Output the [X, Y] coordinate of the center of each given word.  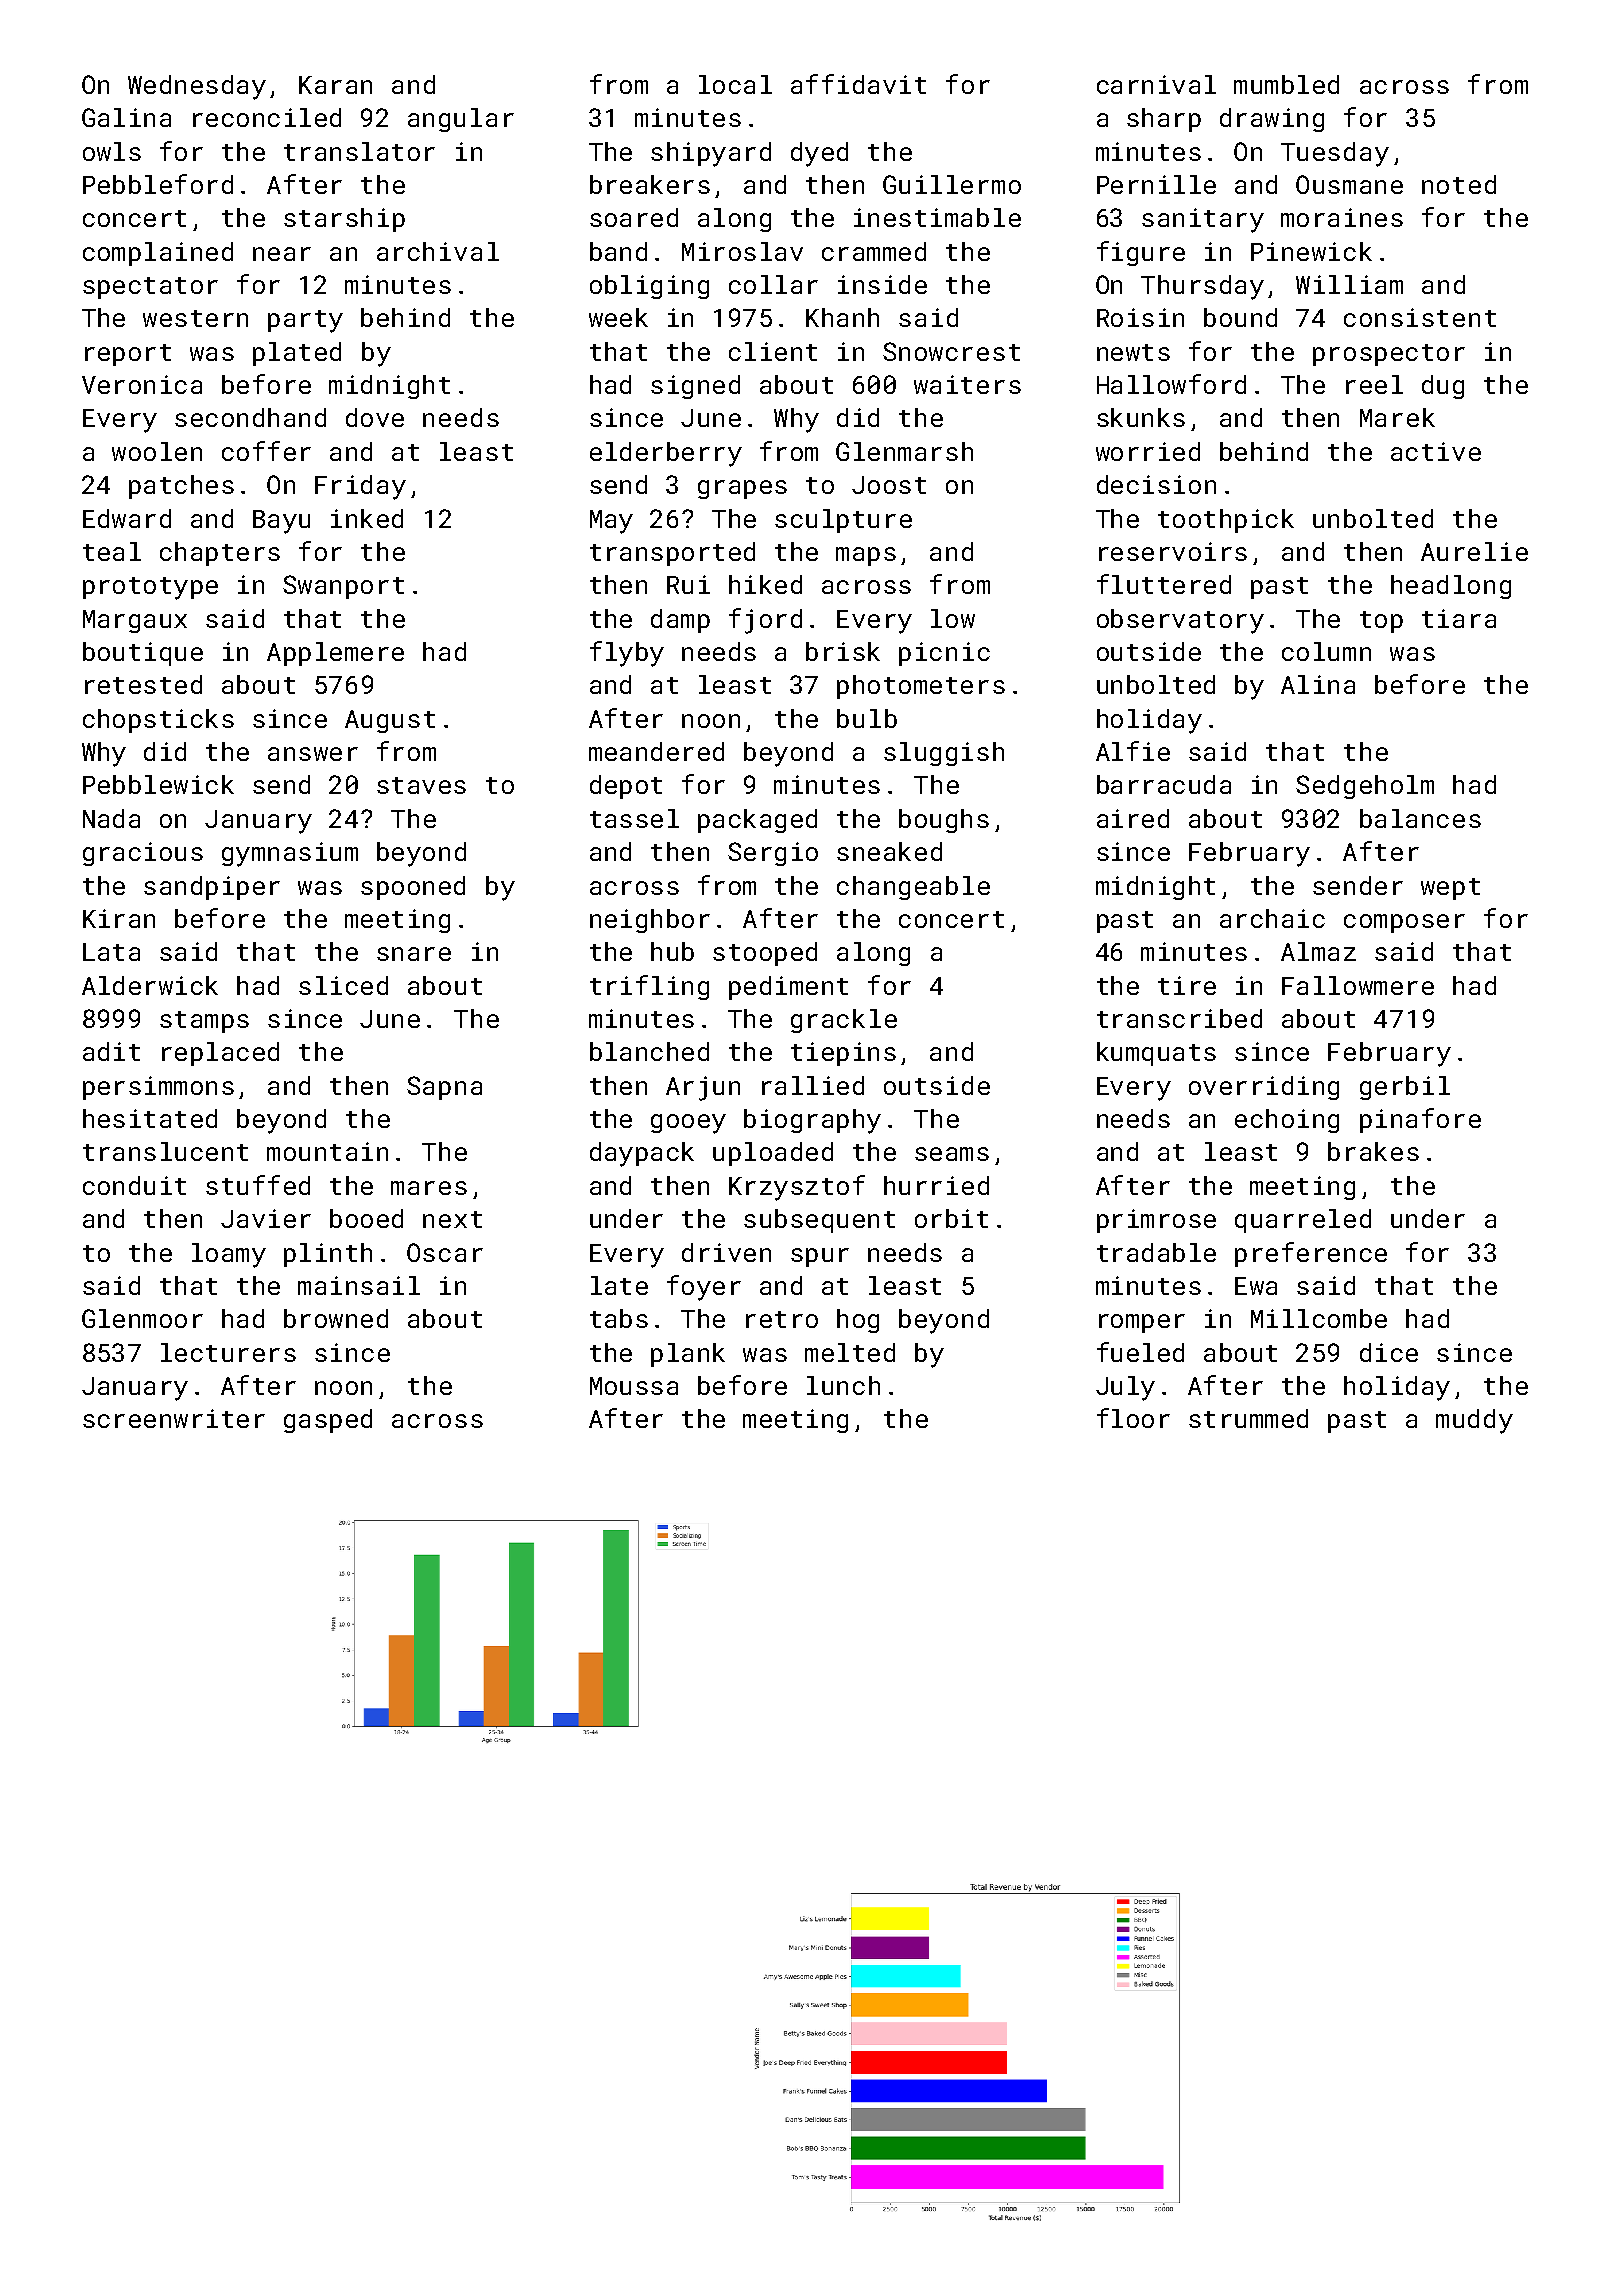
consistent [1420, 317]
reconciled [267, 117]
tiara [1459, 618]
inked [367, 518]
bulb [867, 718]
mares [429, 1188]
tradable [1156, 1252]
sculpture [843, 521]
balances [1420, 818]
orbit [951, 1218]
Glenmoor [142, 1318]
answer [313, 754]
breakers [650, 184]
